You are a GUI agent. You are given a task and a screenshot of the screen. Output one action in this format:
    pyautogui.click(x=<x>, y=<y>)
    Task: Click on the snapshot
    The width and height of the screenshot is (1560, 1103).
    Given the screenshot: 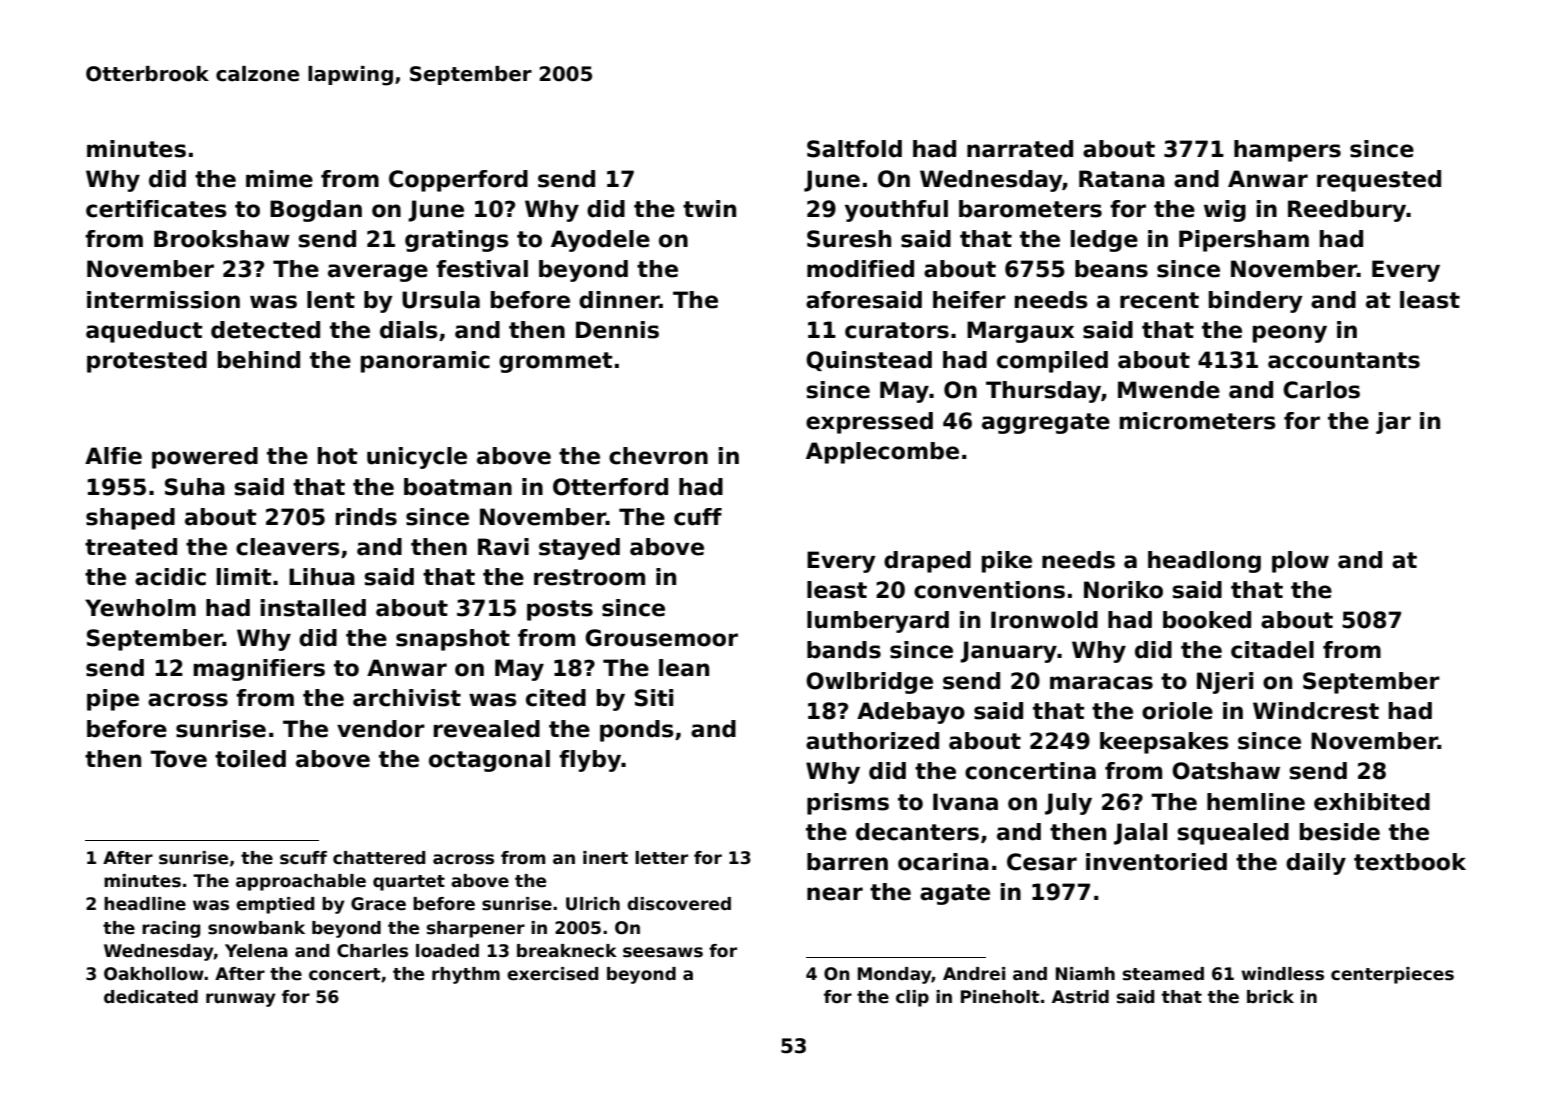 What is the action you would take?
    pyautogui.click(x=453, y=640)
